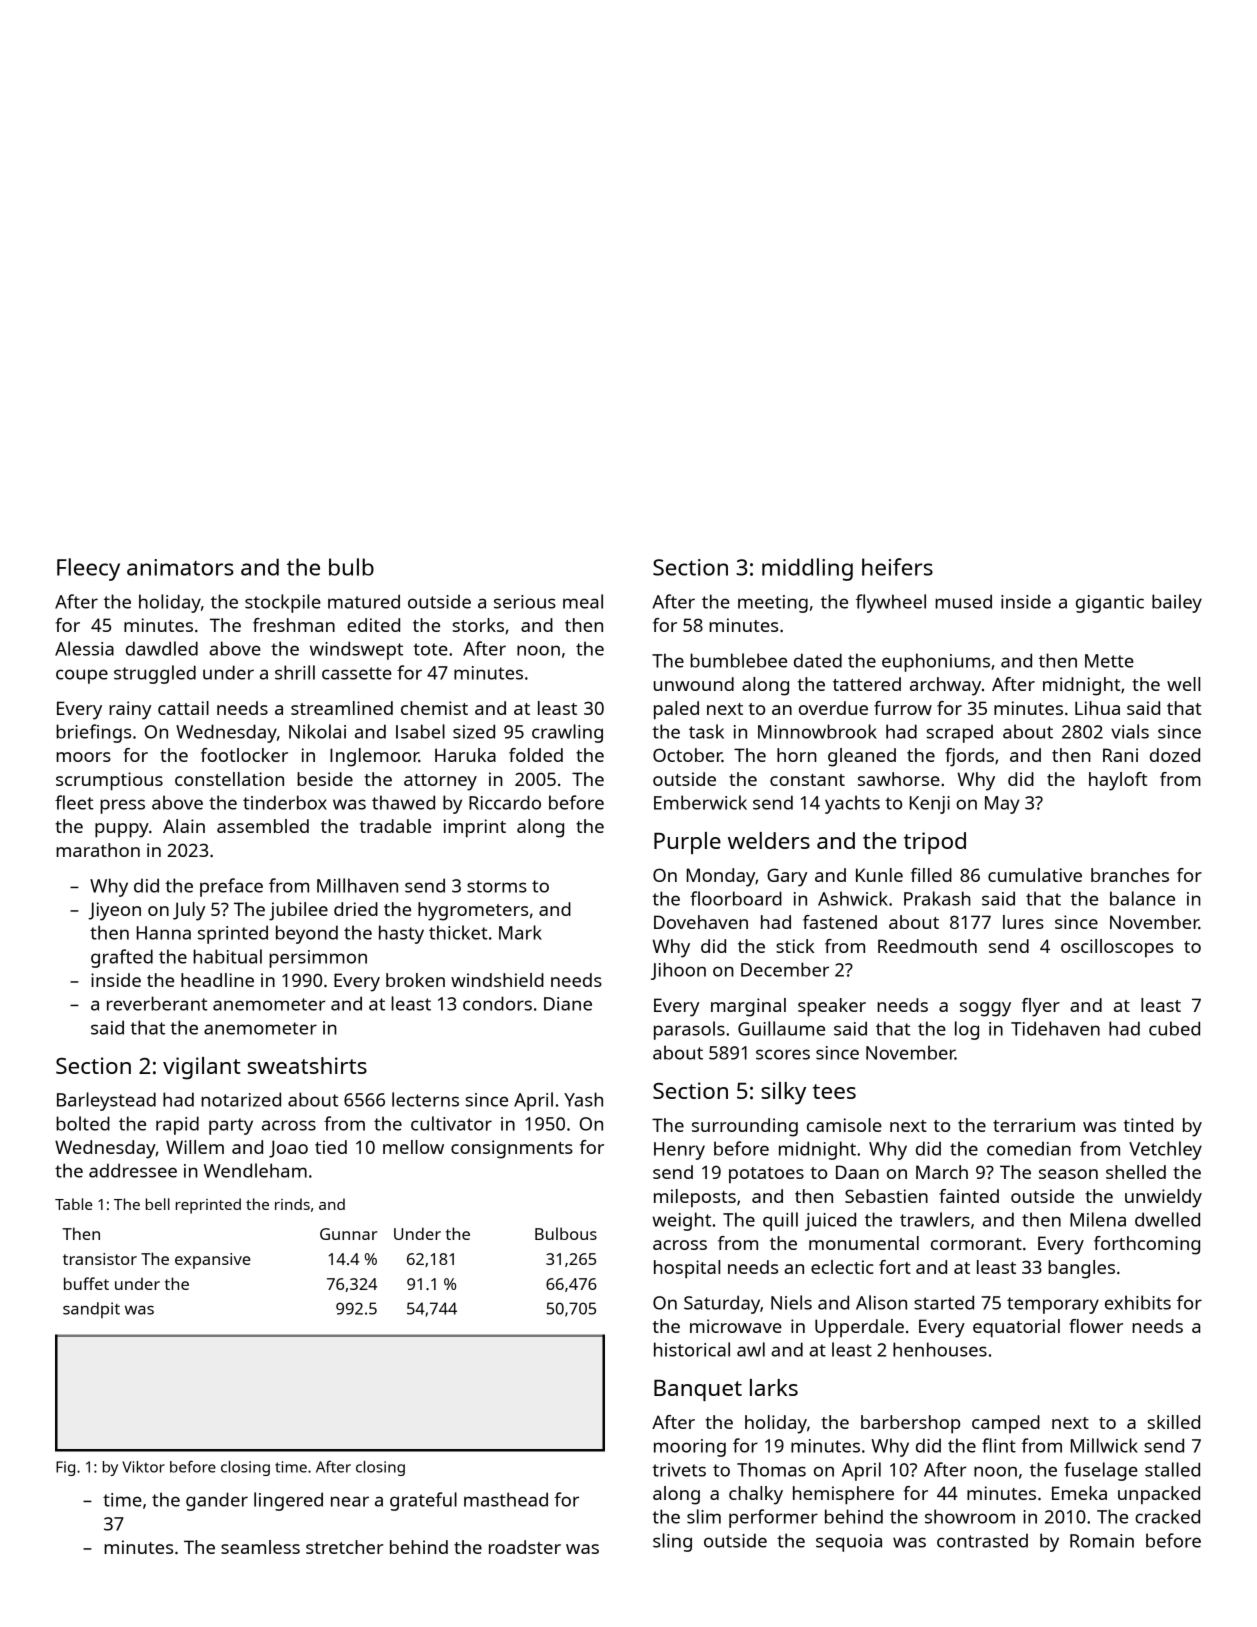 This screenshot has width=1257, height=1627. What do you see at coordinates (473, 911) in the screenshot?
I see `hygrometers` at bounding box center [473, 911].
